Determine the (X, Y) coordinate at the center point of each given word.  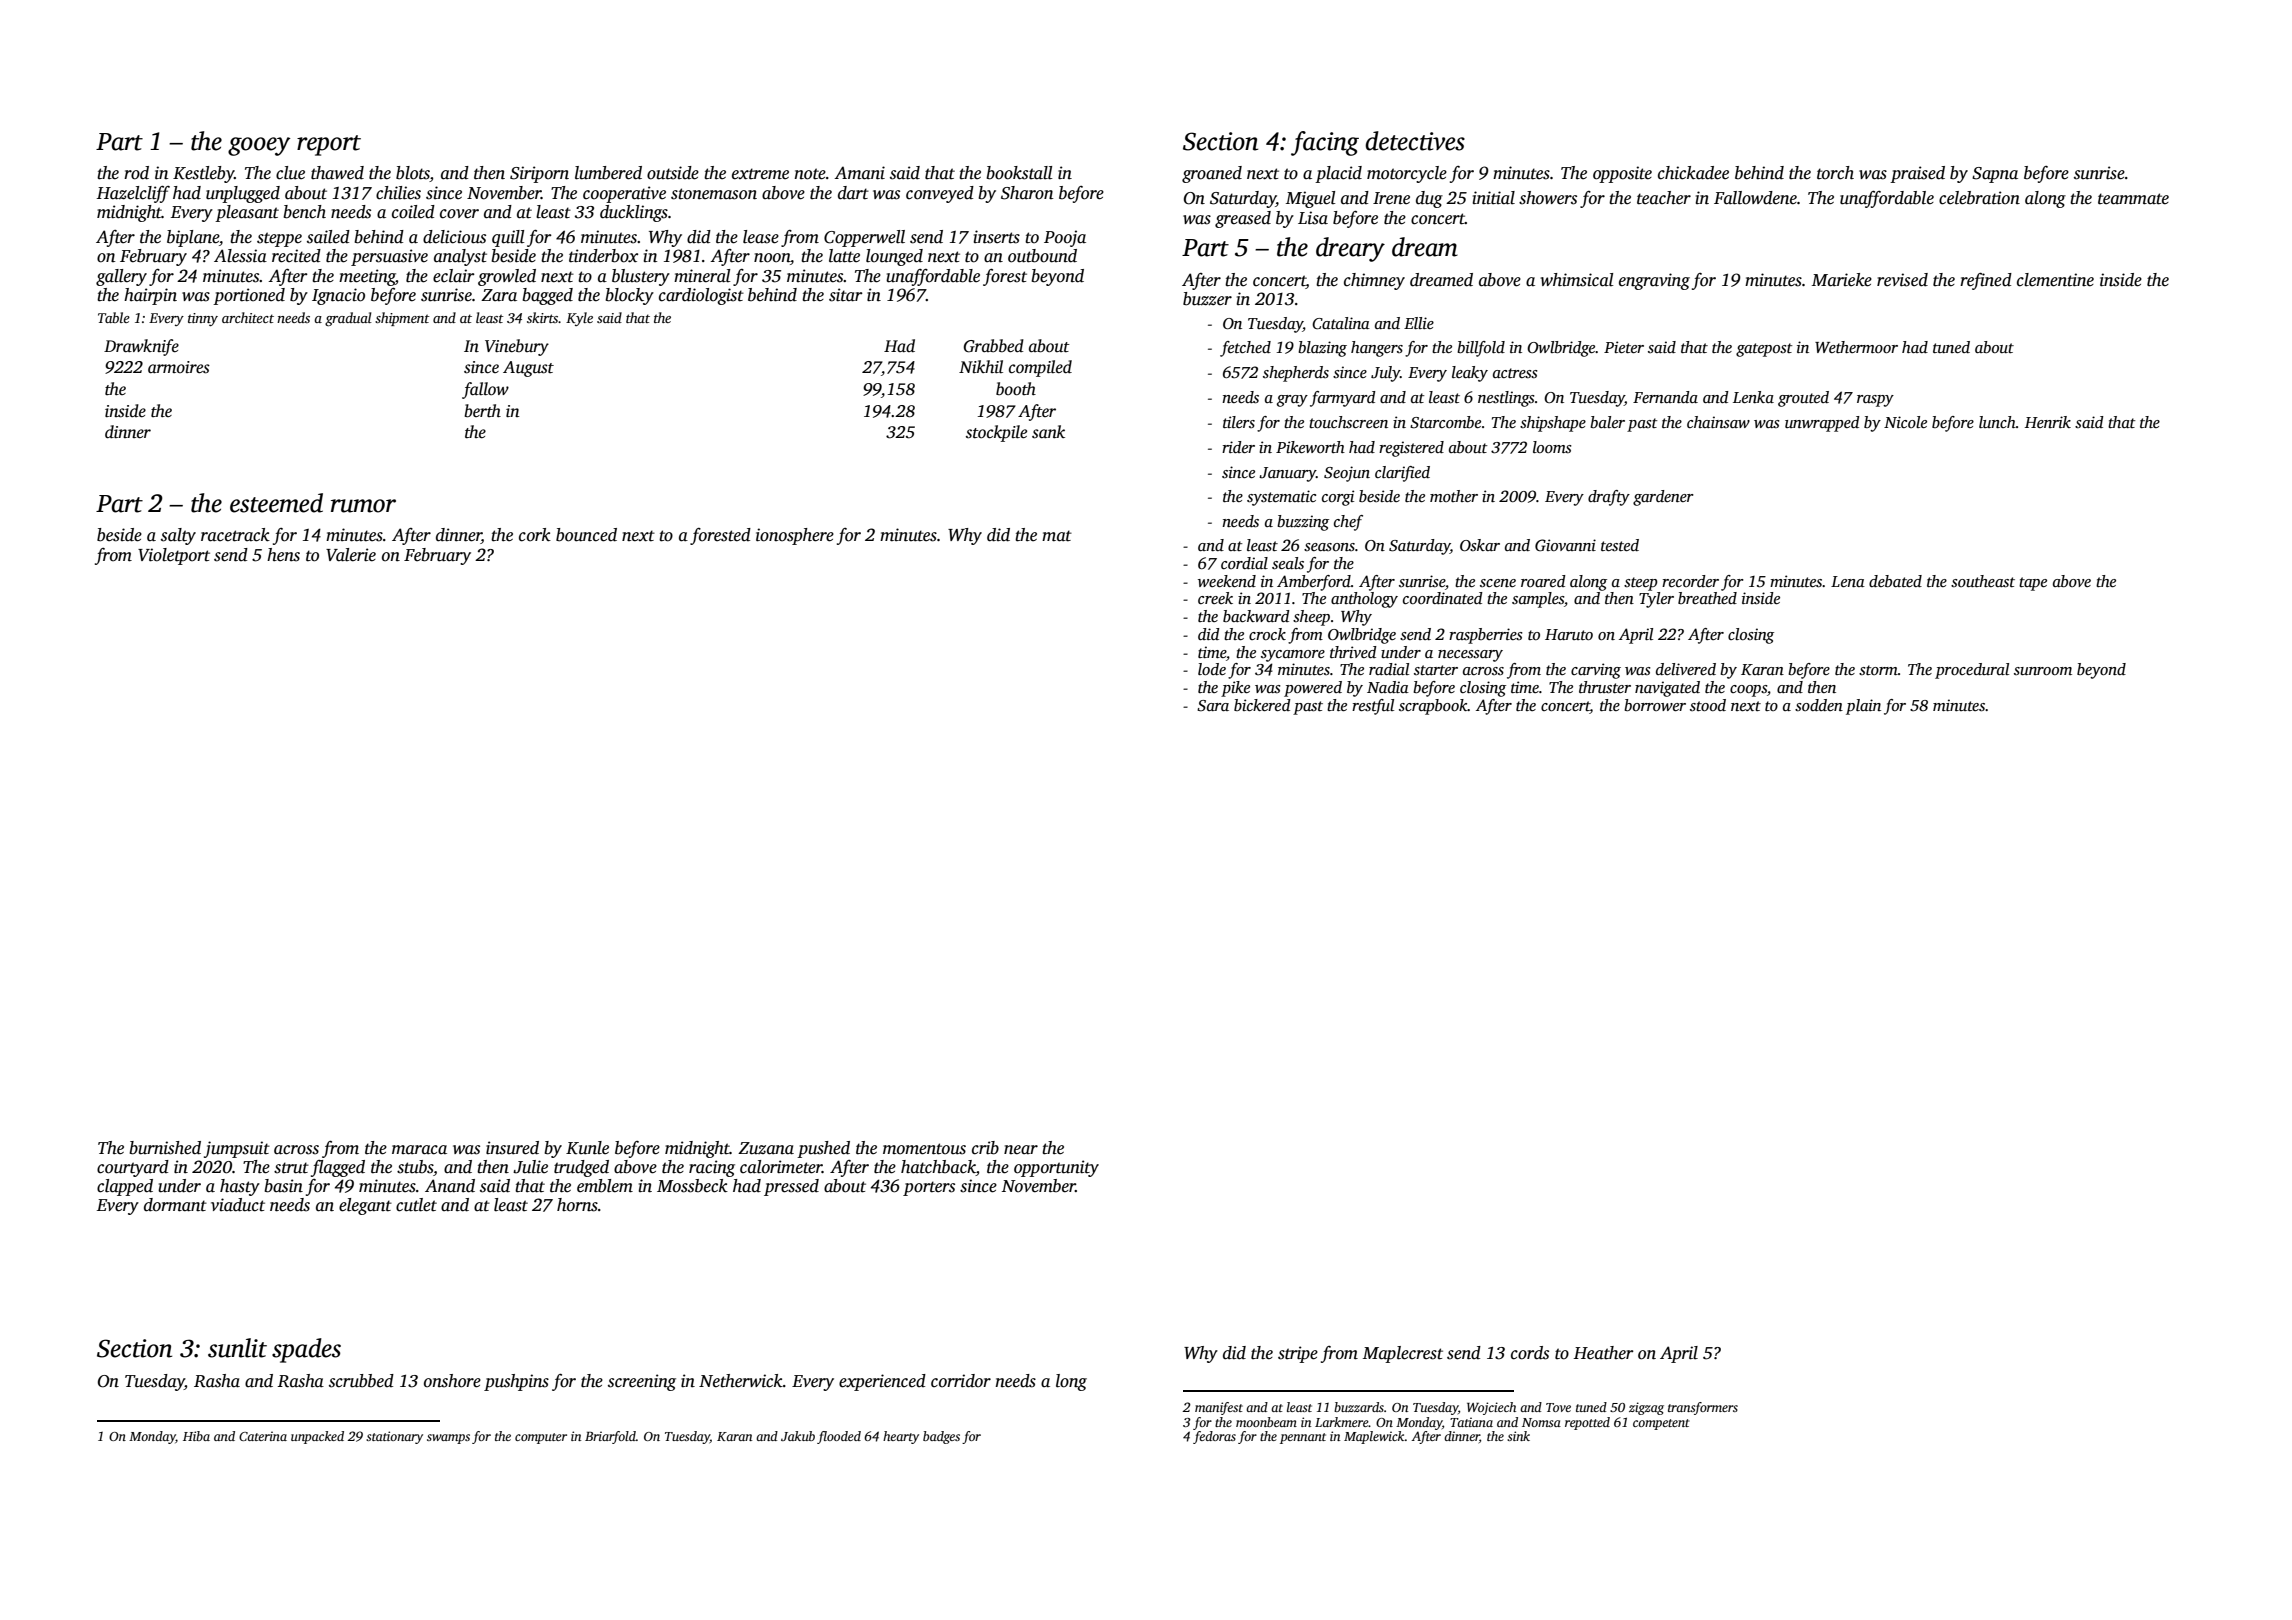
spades (306, 1350)
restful (1373, 707)
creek (1215, 598)
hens (283, 555)
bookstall (1019, 173)
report (329, 145)
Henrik (2048, 422)
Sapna (1995, 175)
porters (929, 1188)
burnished (165, 1148)
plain (1863, 707)
